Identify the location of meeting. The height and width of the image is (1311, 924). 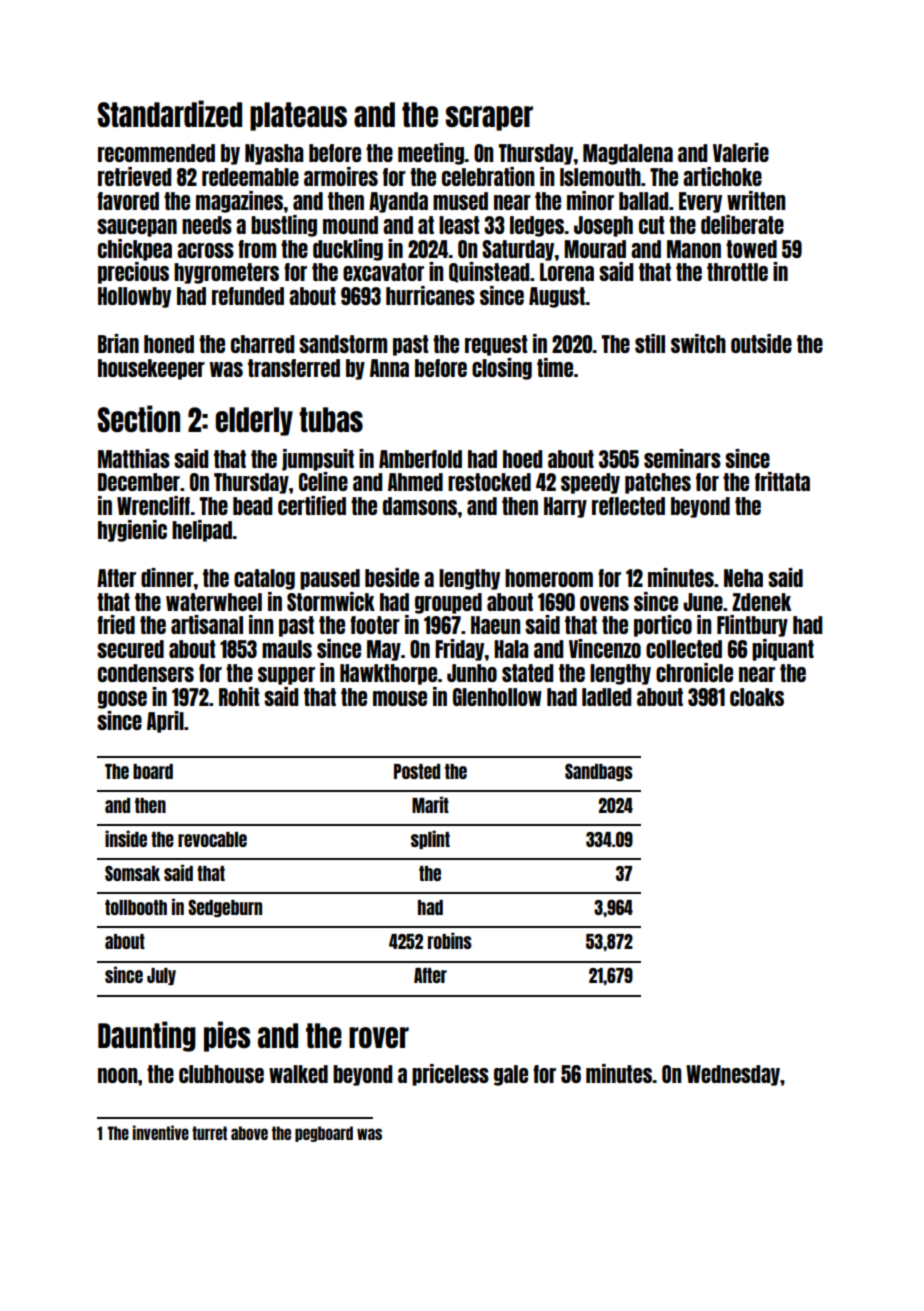
(431, 154).
